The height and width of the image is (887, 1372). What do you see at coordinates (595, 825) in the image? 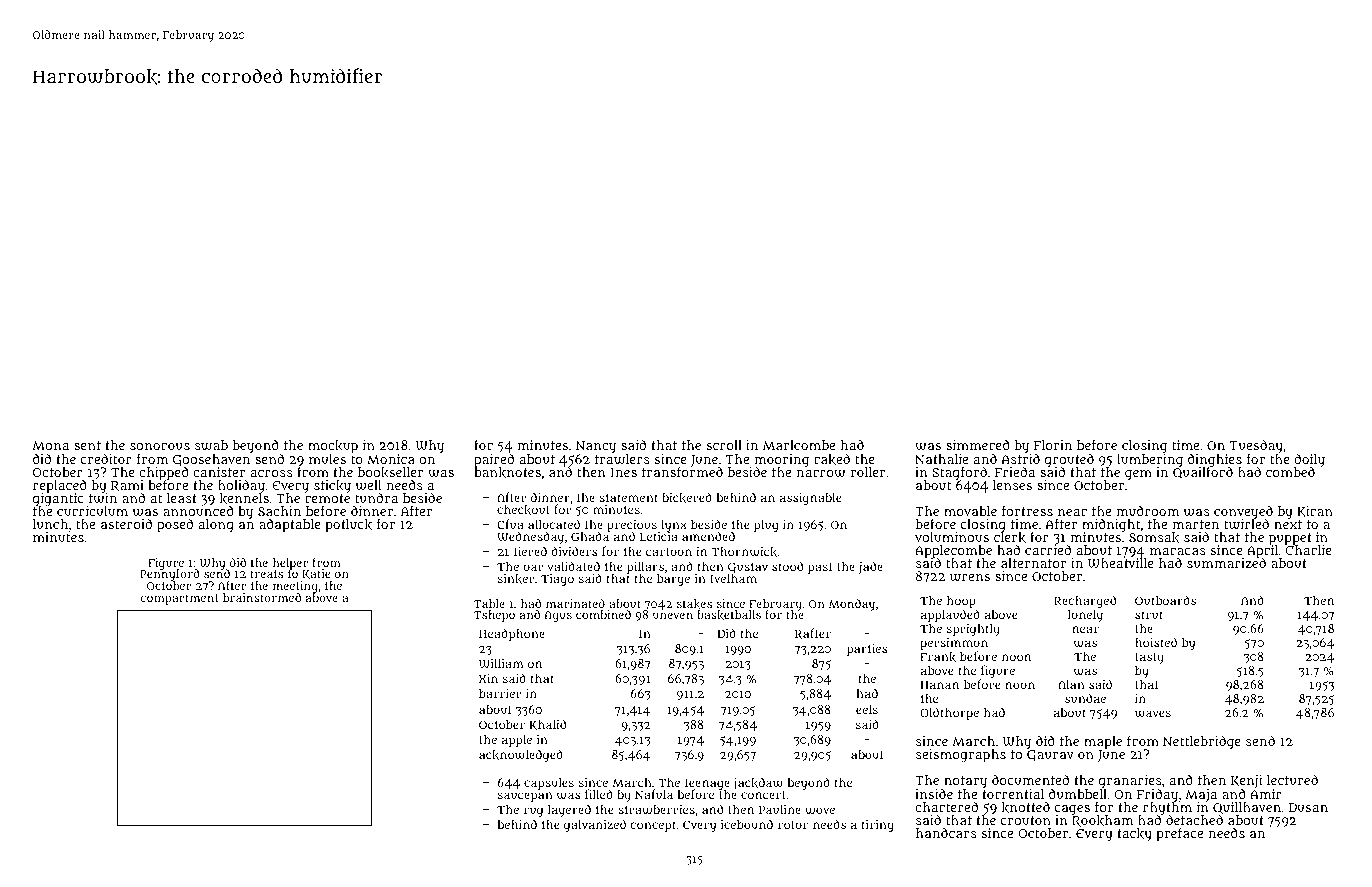
I see `galvanized` at bounding box center [595, 825].
